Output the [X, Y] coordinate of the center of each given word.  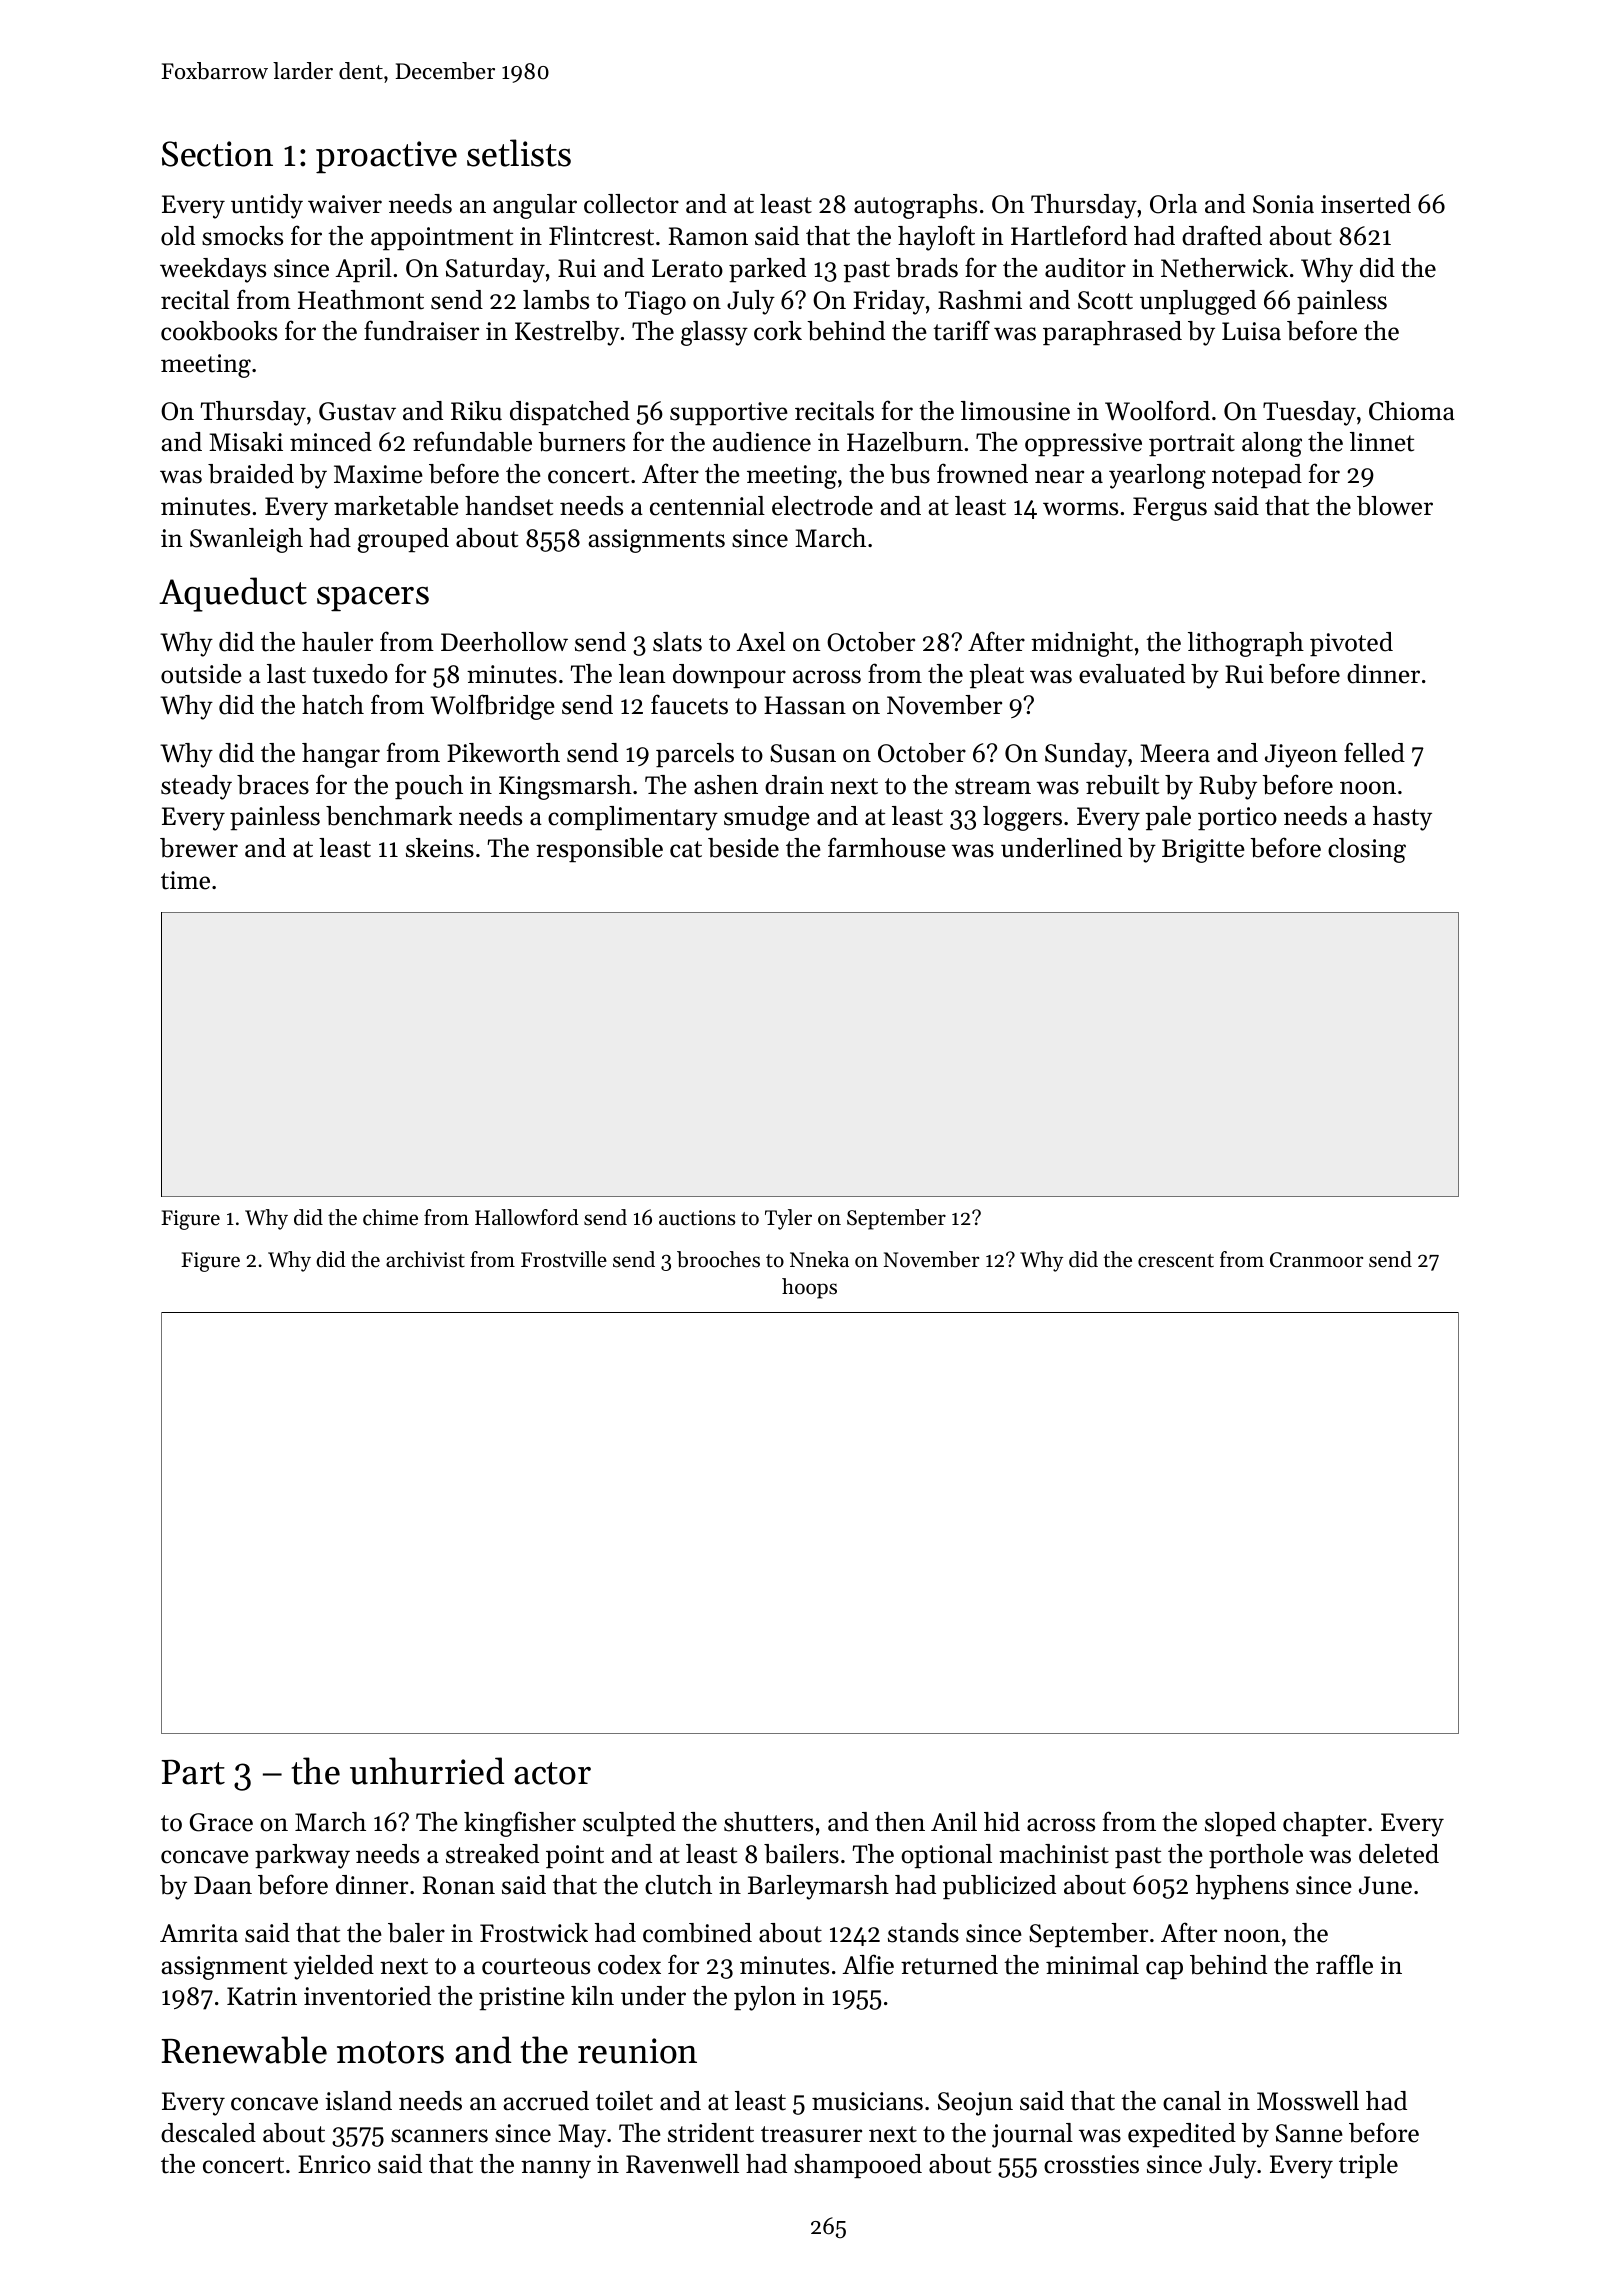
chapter [1325, 1824]
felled [1374, 752]
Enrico [334, 2164]
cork [778, 331]
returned [949, 1965]
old [178, 236]
